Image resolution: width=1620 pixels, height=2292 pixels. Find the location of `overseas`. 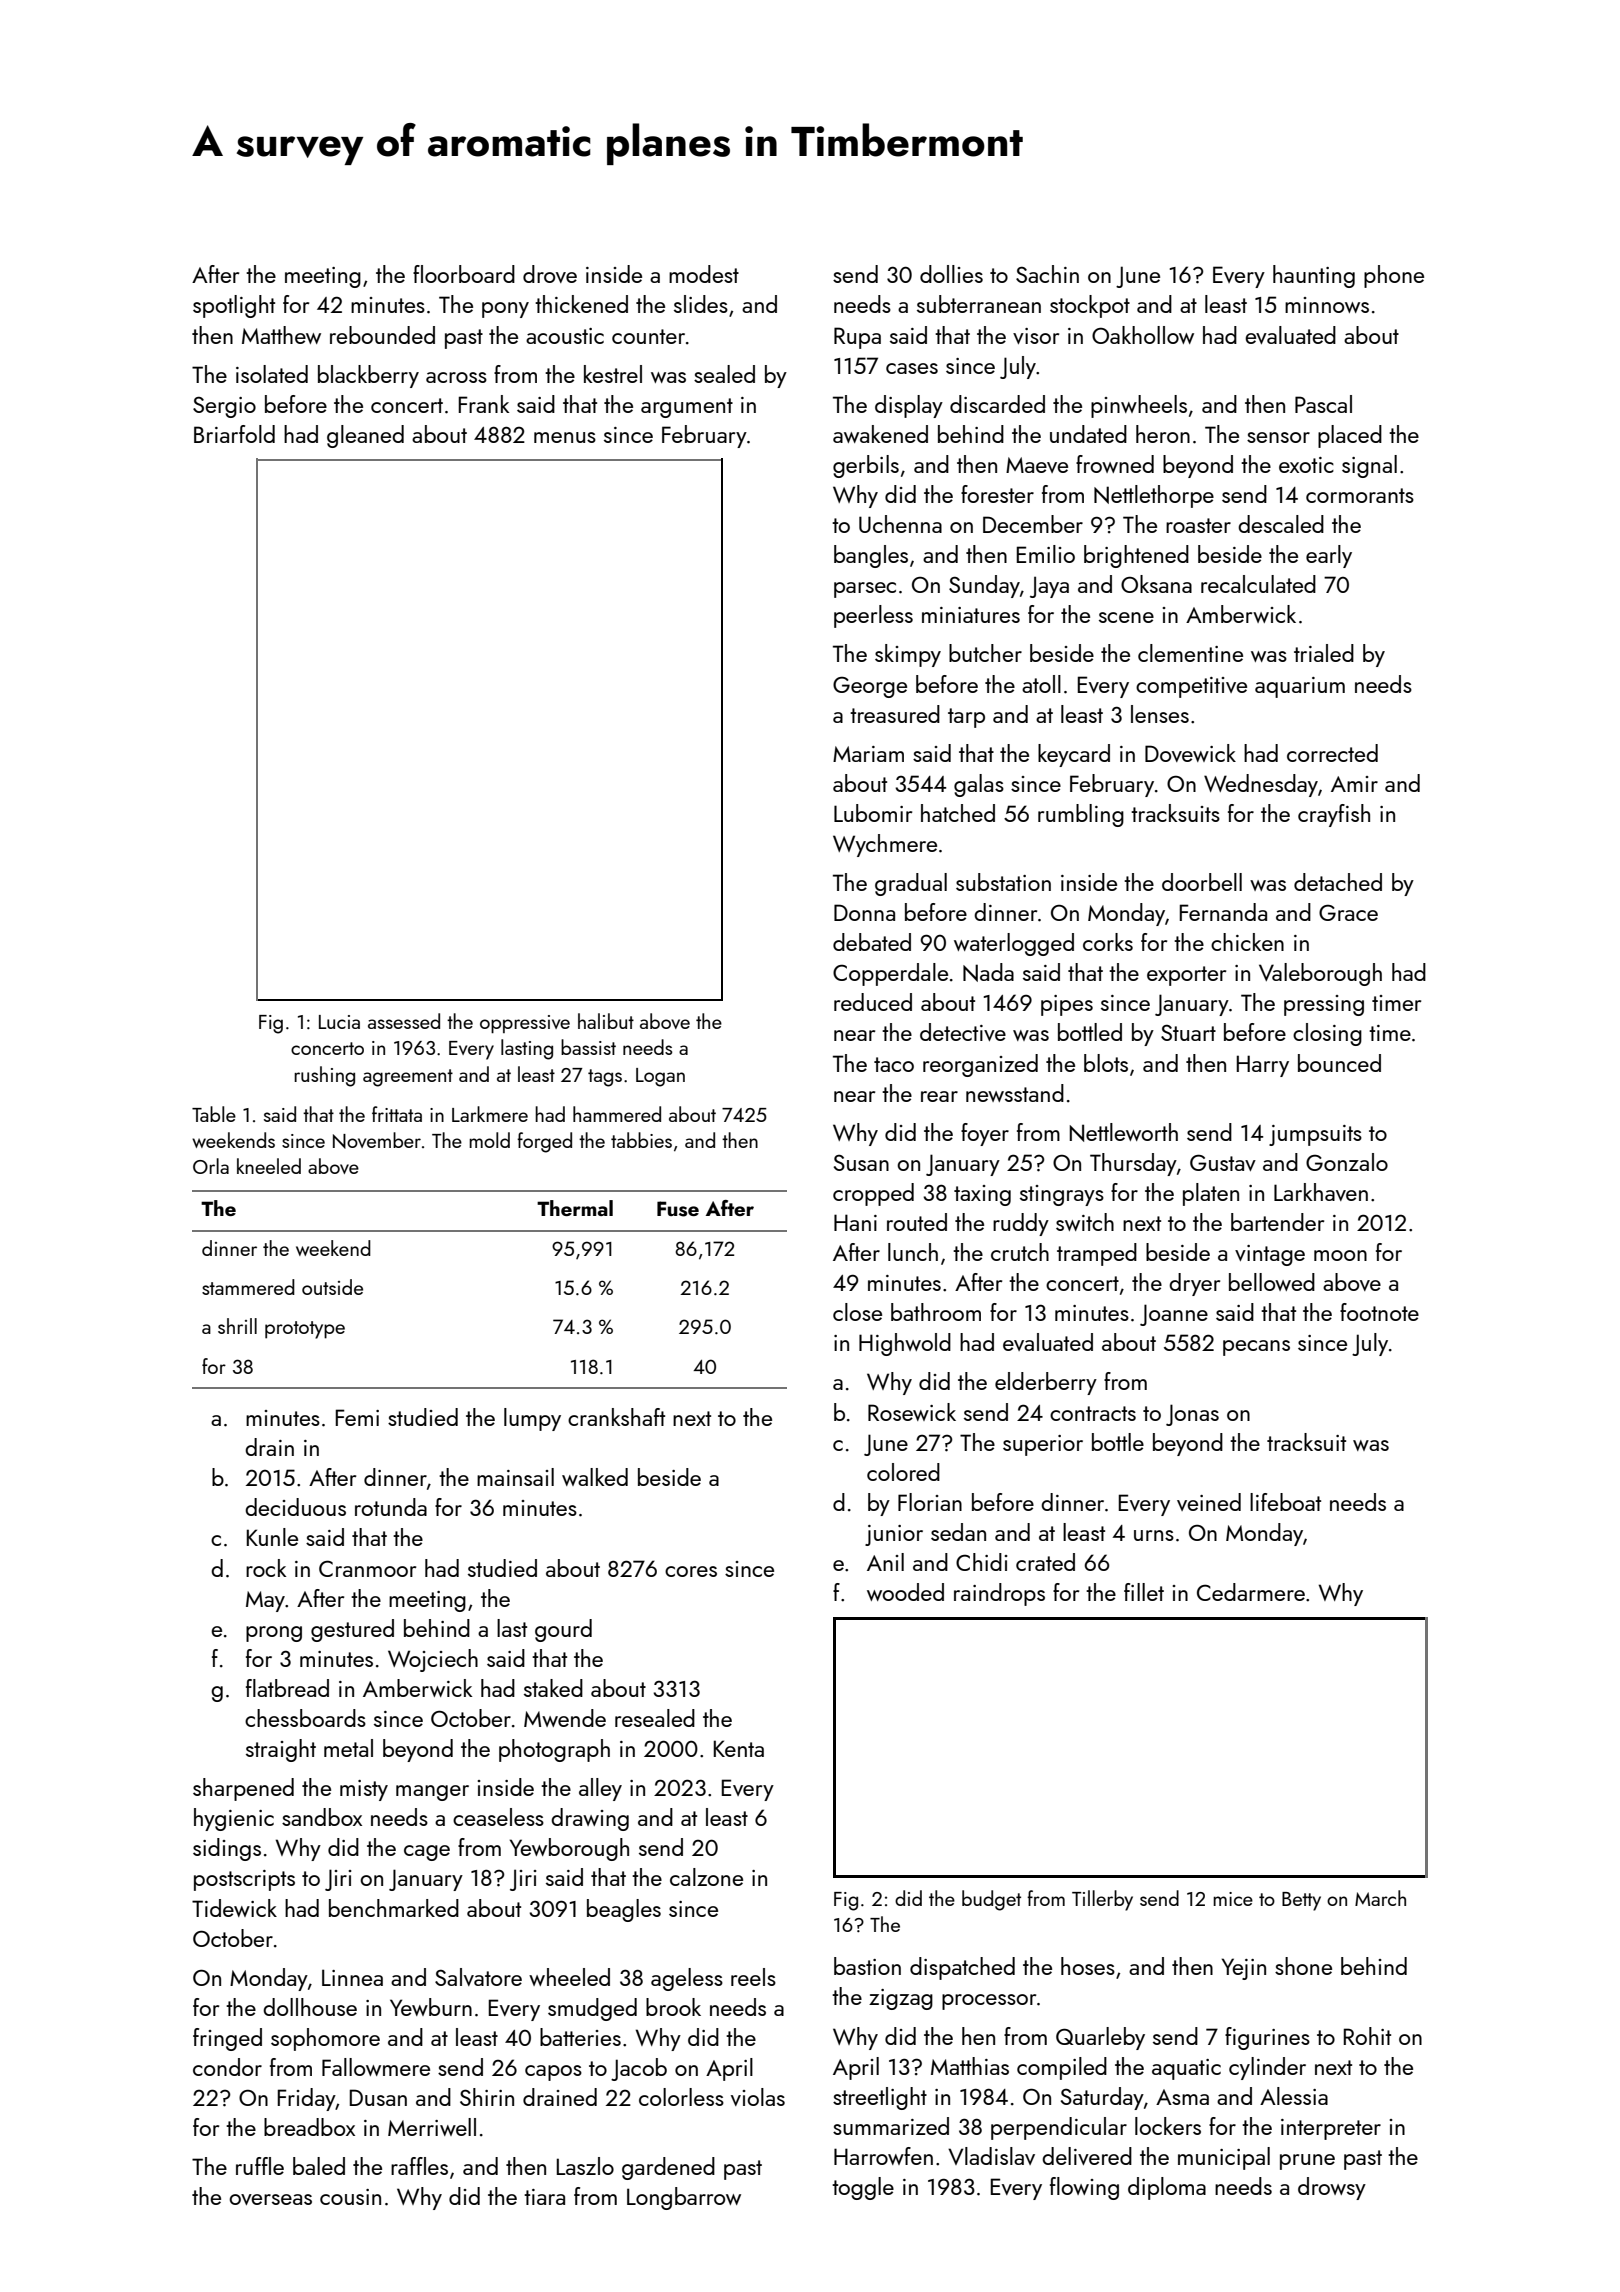

overseas is located at coordinates (270, 2199).
